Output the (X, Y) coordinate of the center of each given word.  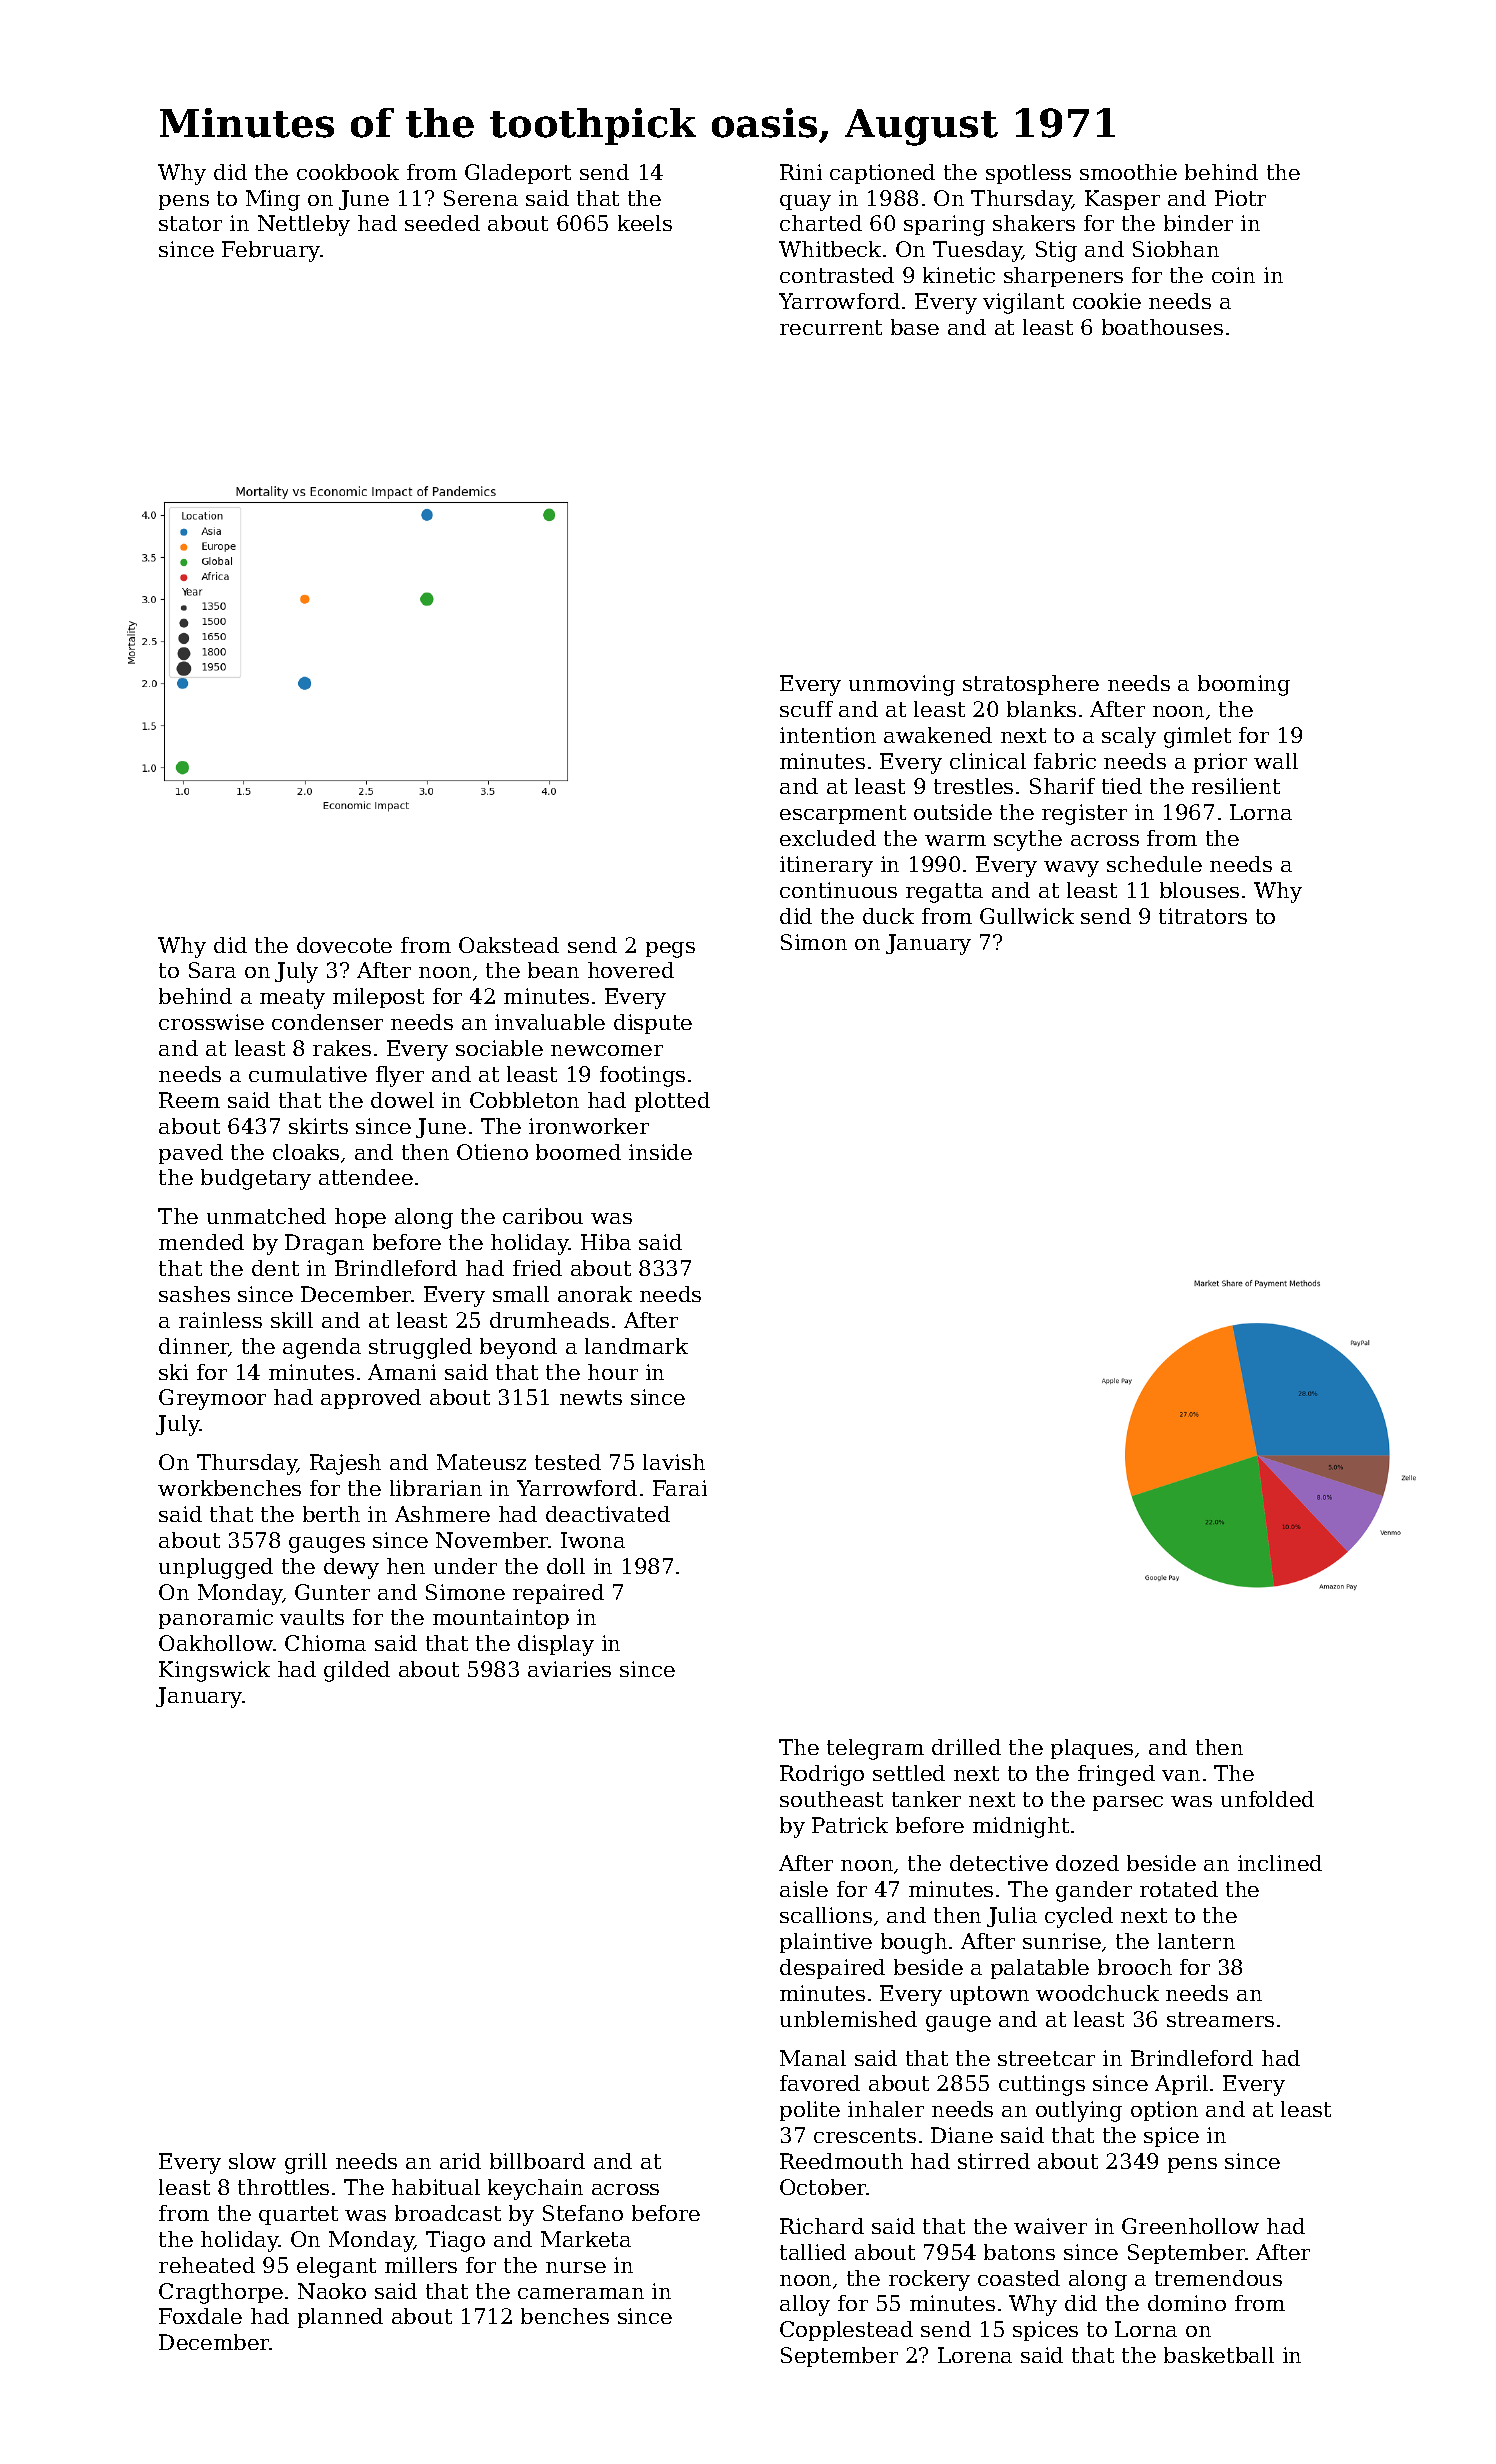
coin (1233, 275)
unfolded (1267, 1799)
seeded (442, 223)
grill (306, 2163)
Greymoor (212, 1399)
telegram (875, 1749)
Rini (801, 172)
